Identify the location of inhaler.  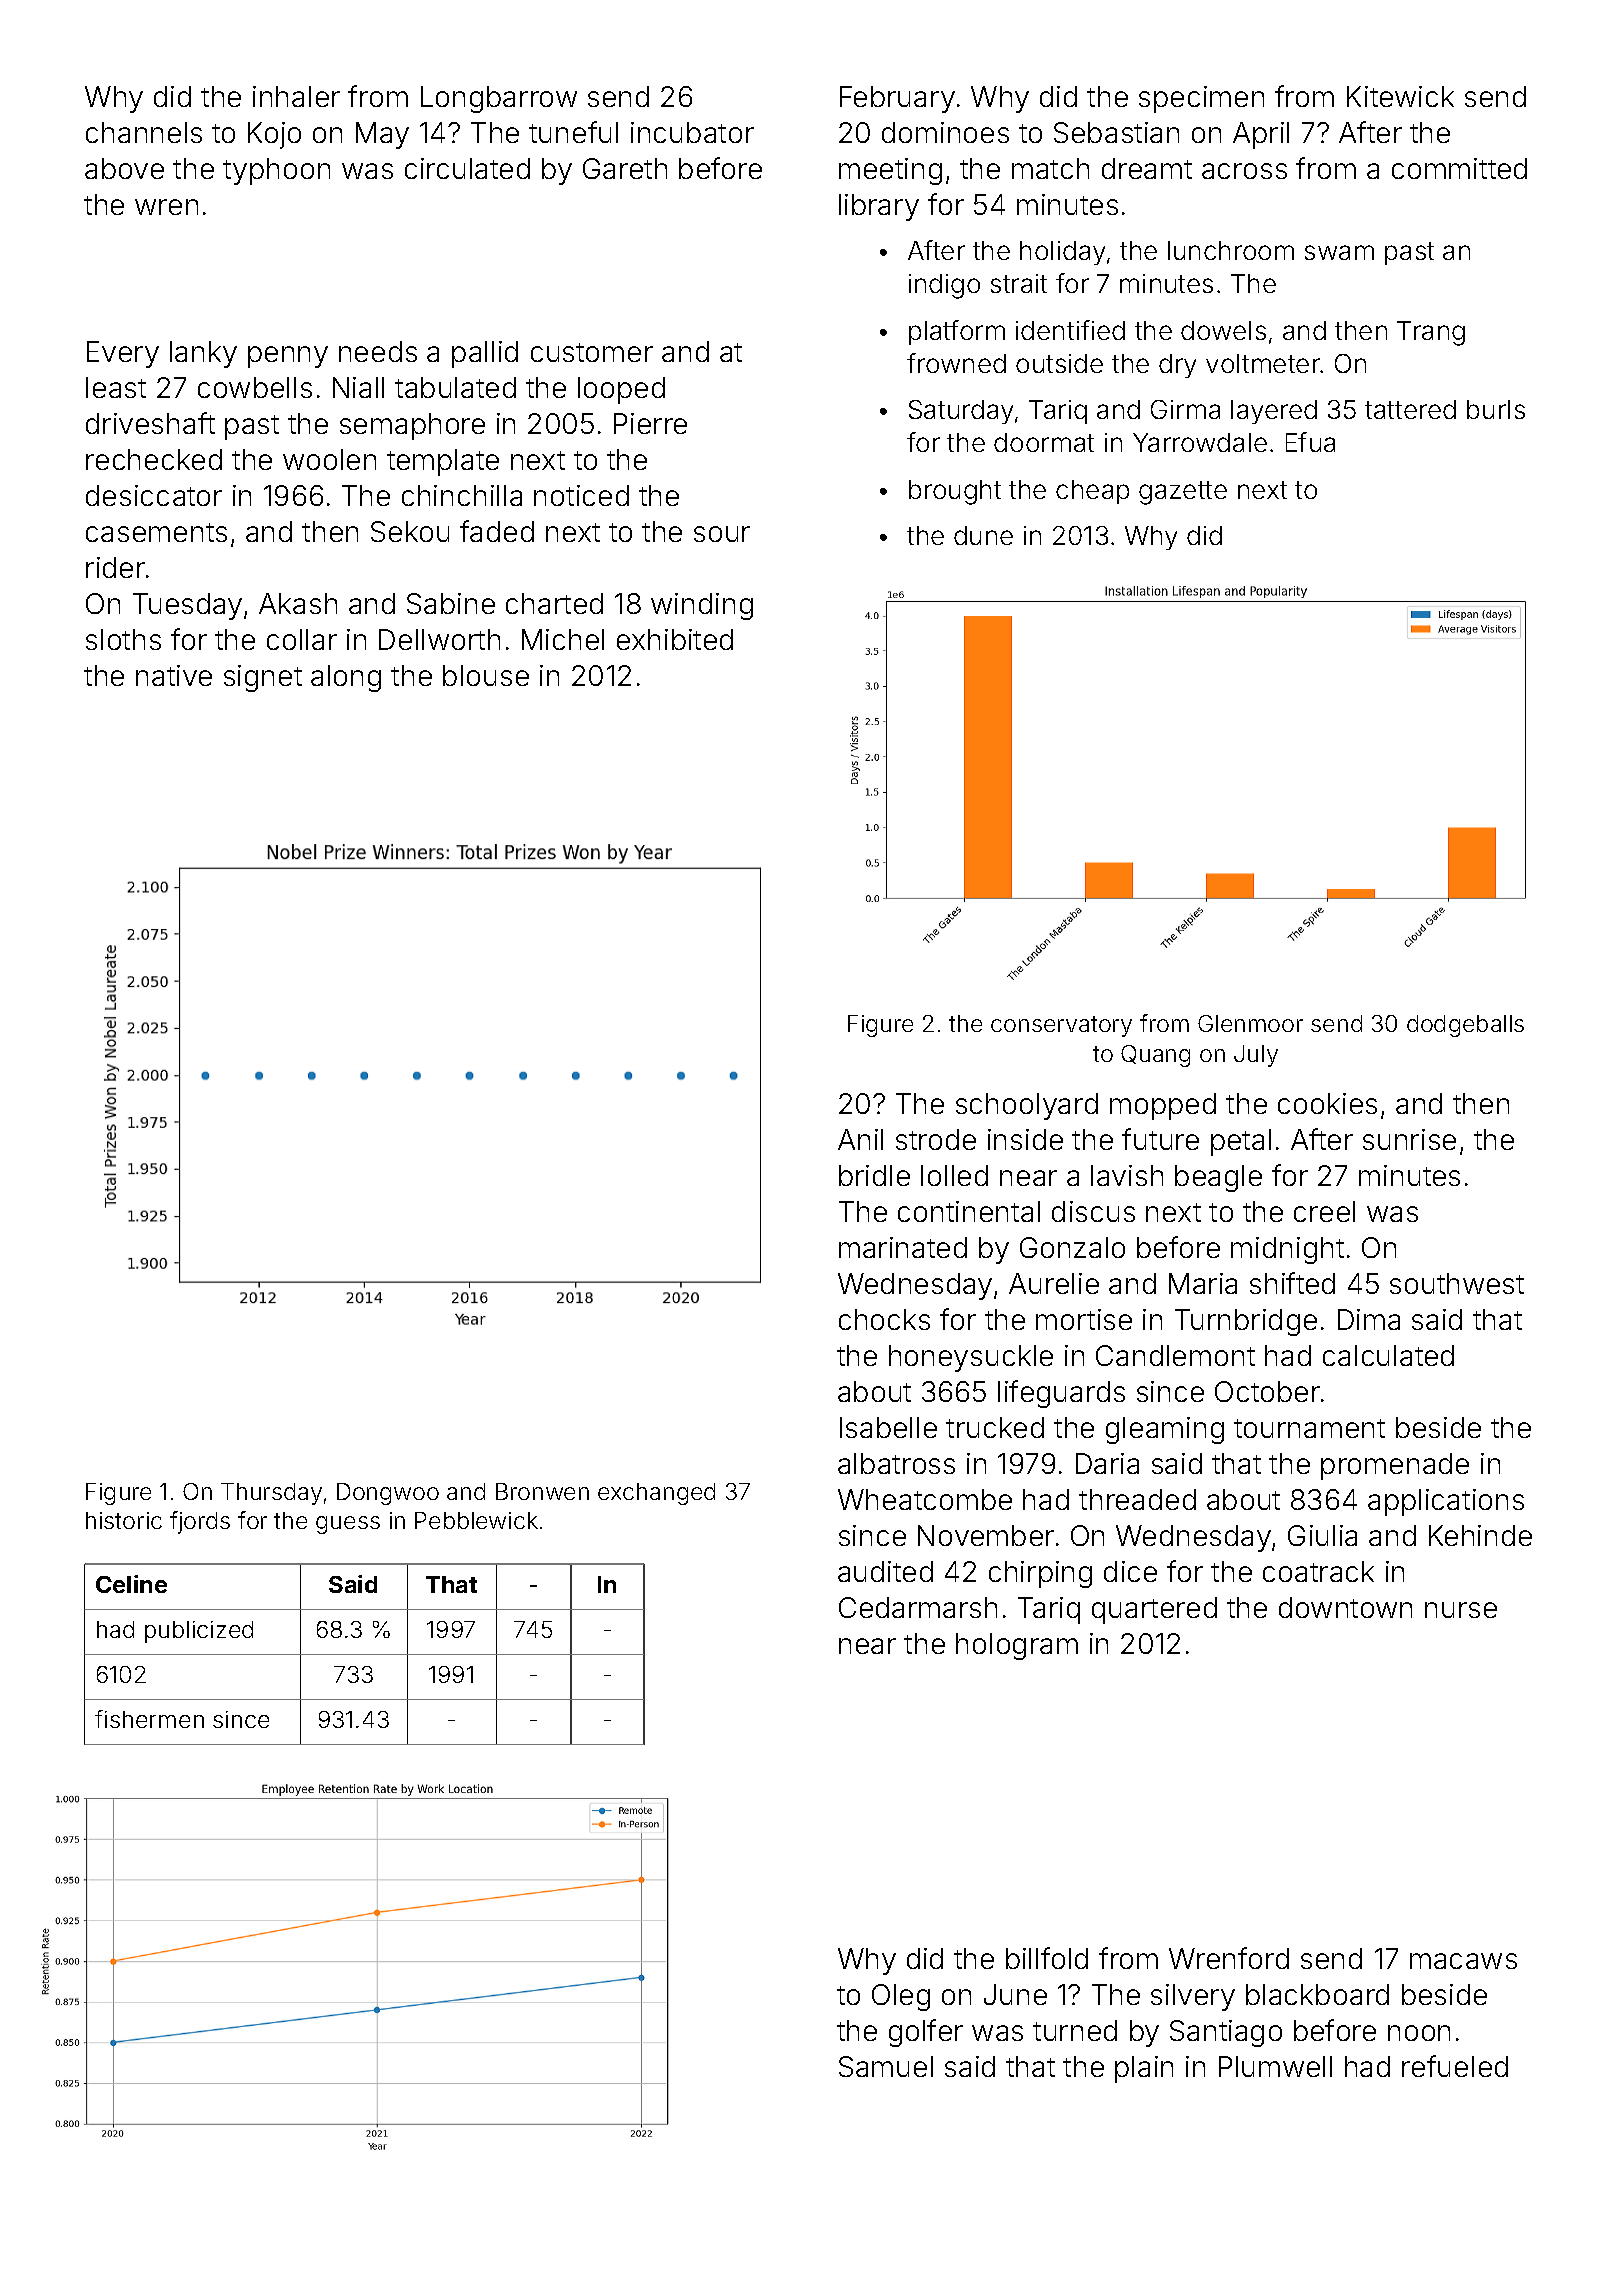
(296, 96).
